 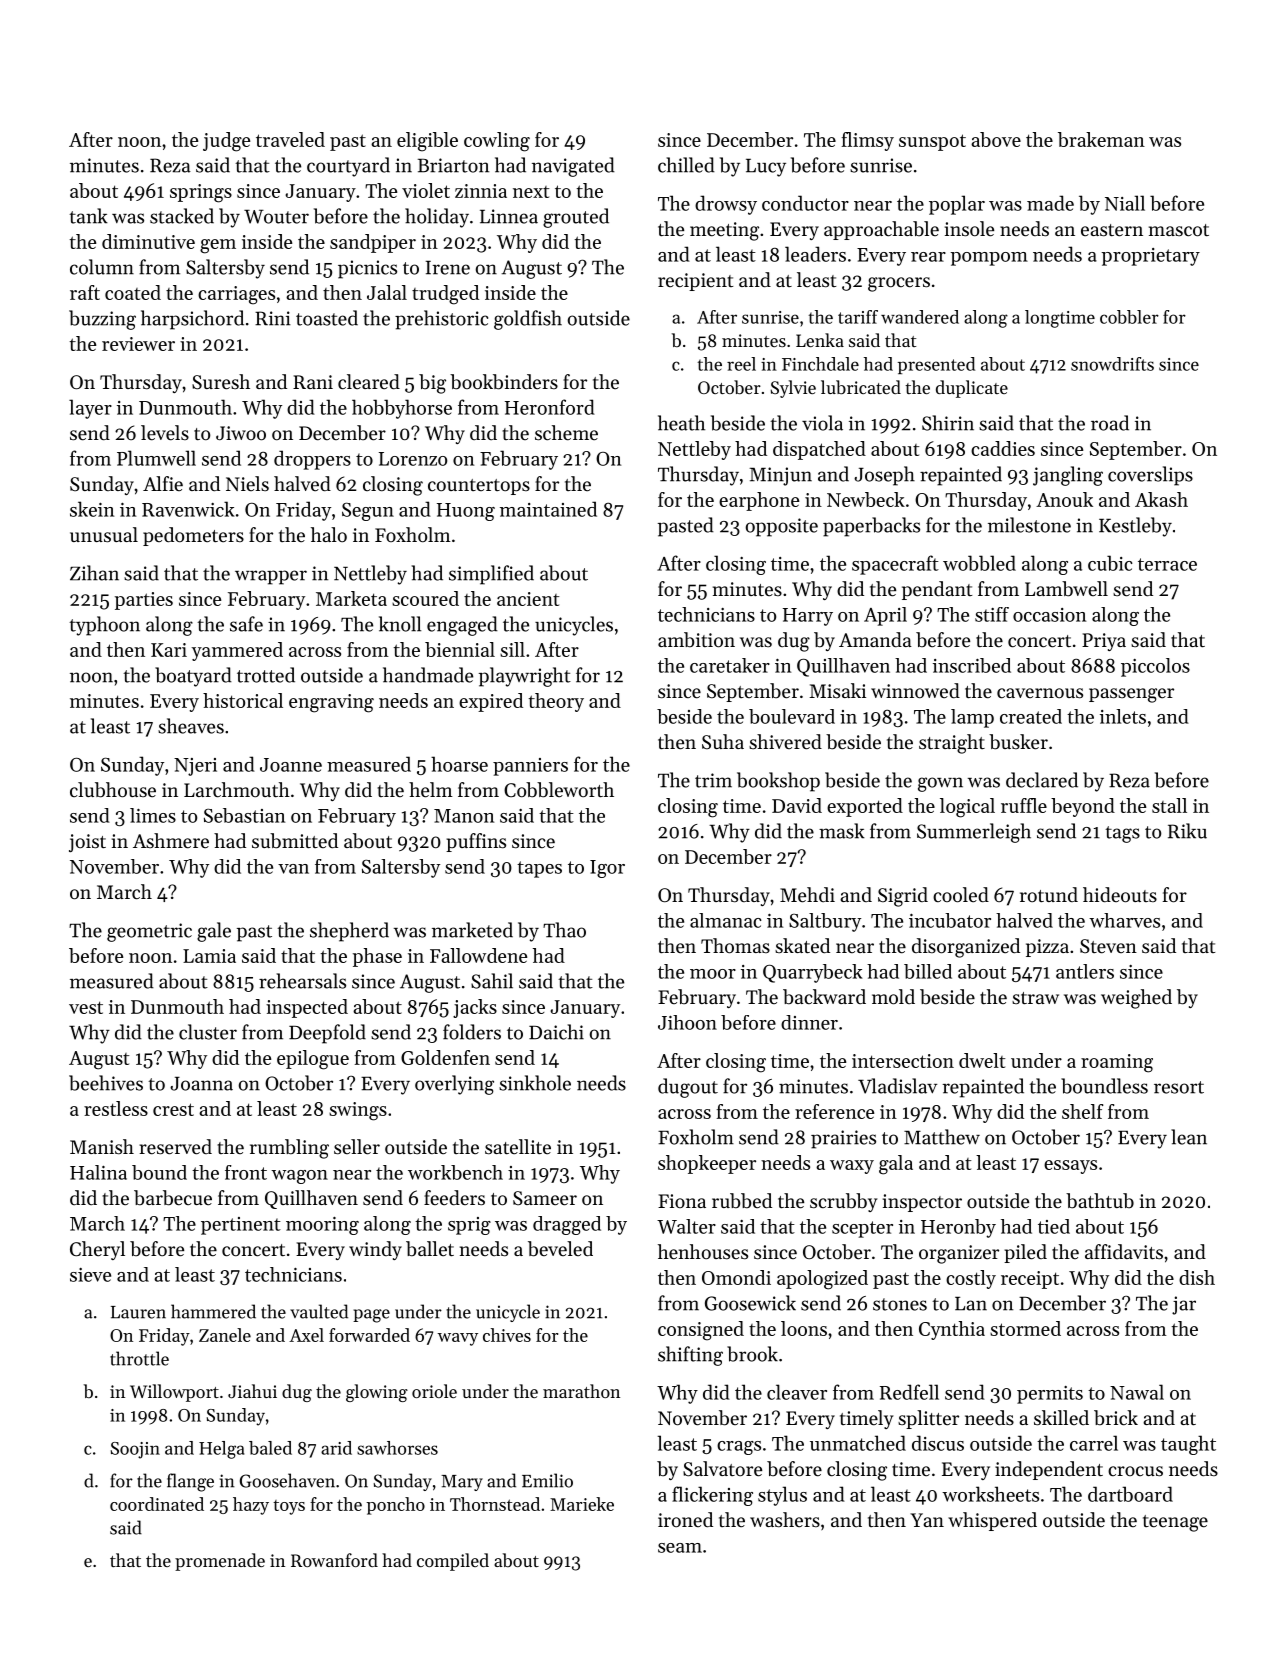 I want to click on stacked, so click(x=182, y=216).
